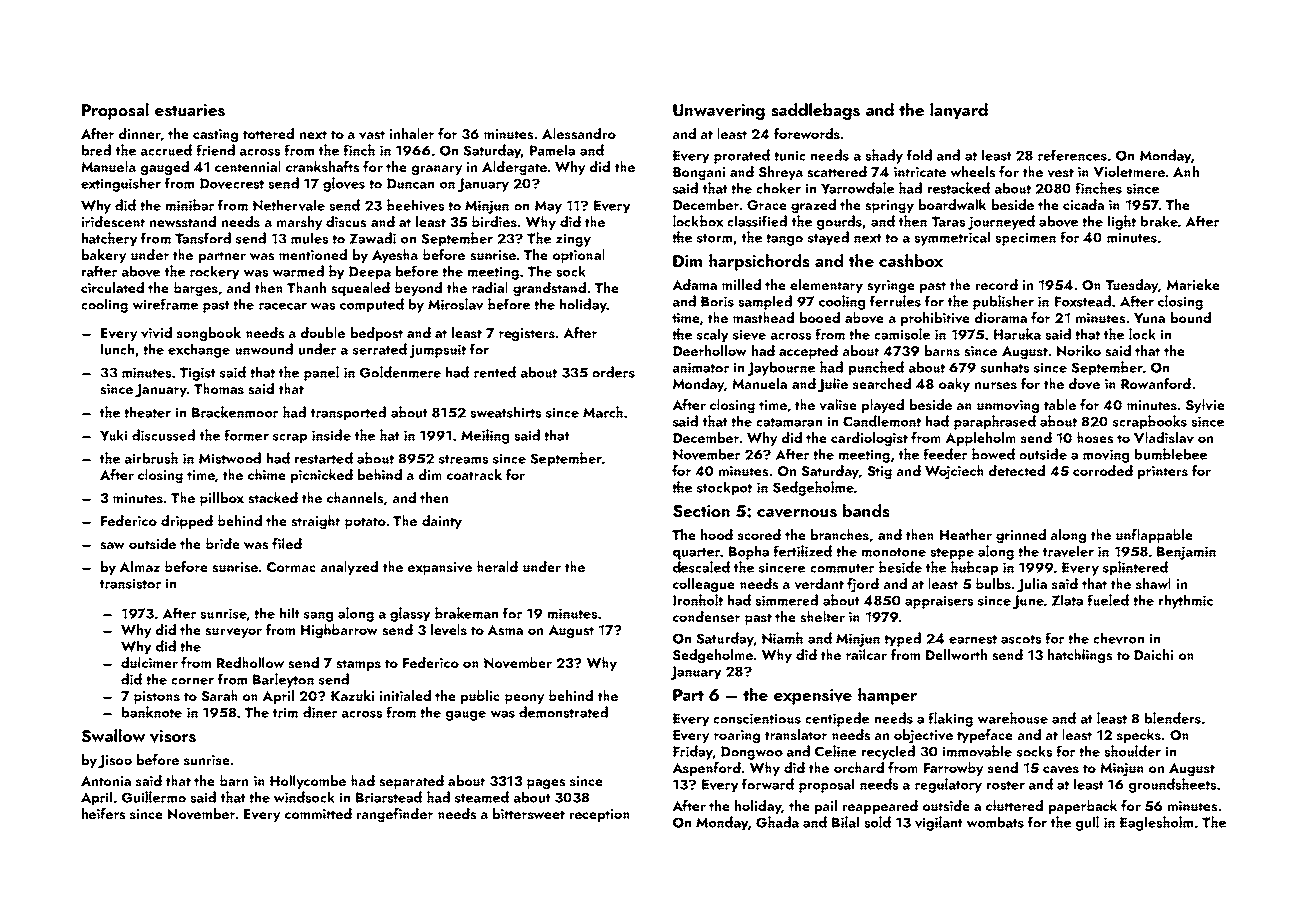  I want to click on May, so click(548, 207).
